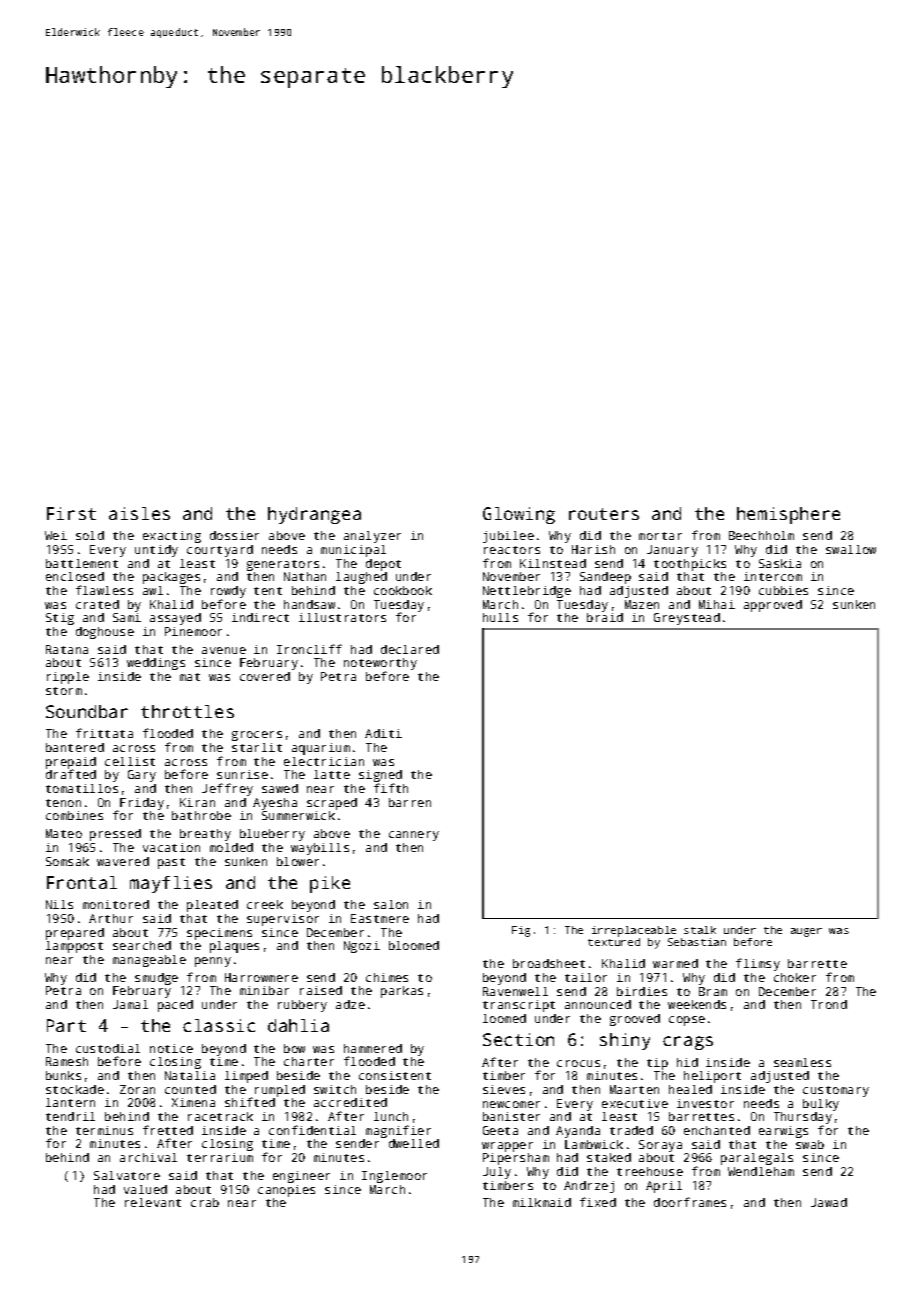 The width and height of the screenshot is (924, 1308). I want to click on auger, so click(806, 932).
